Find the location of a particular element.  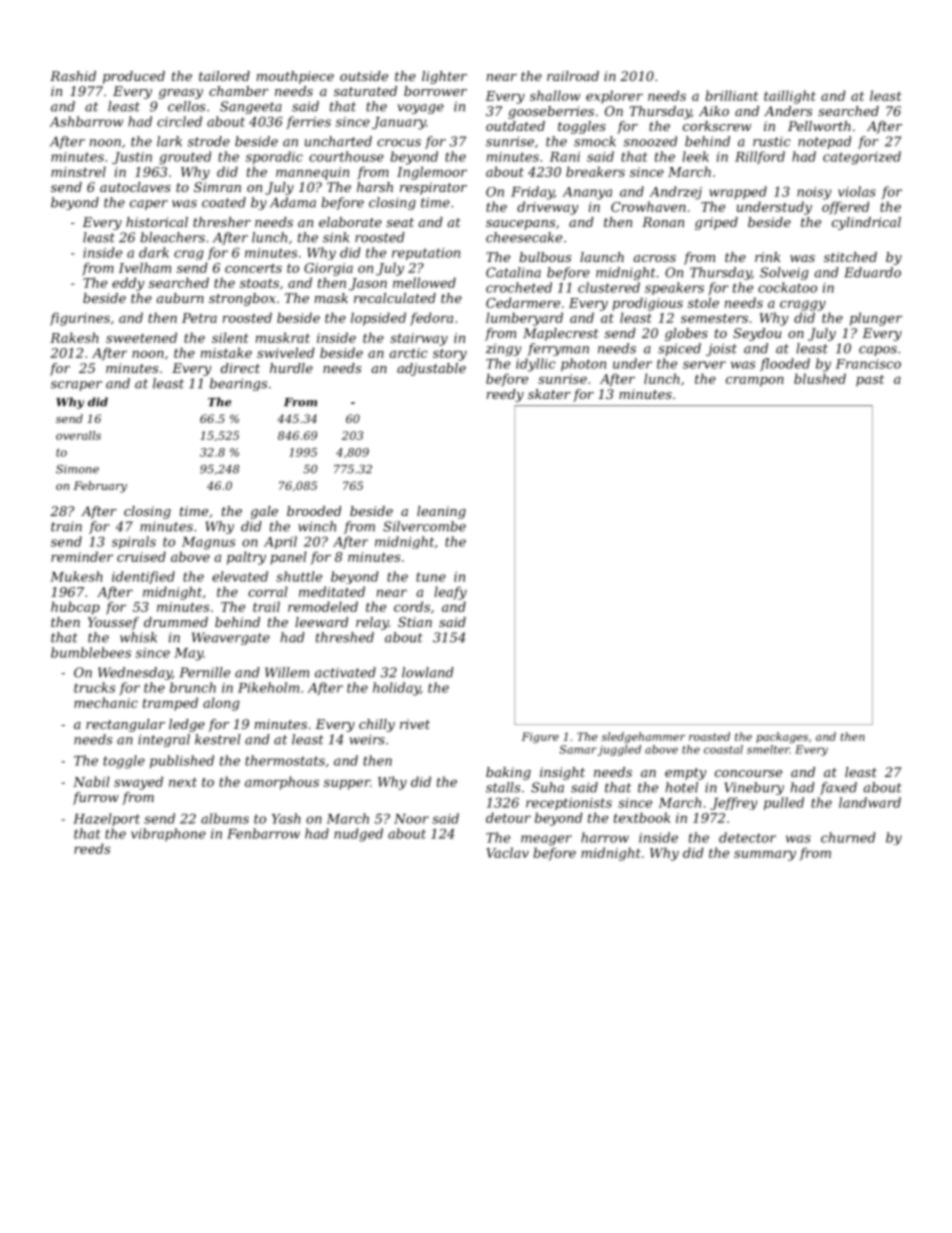

past is located at coordinates (870, 381).
